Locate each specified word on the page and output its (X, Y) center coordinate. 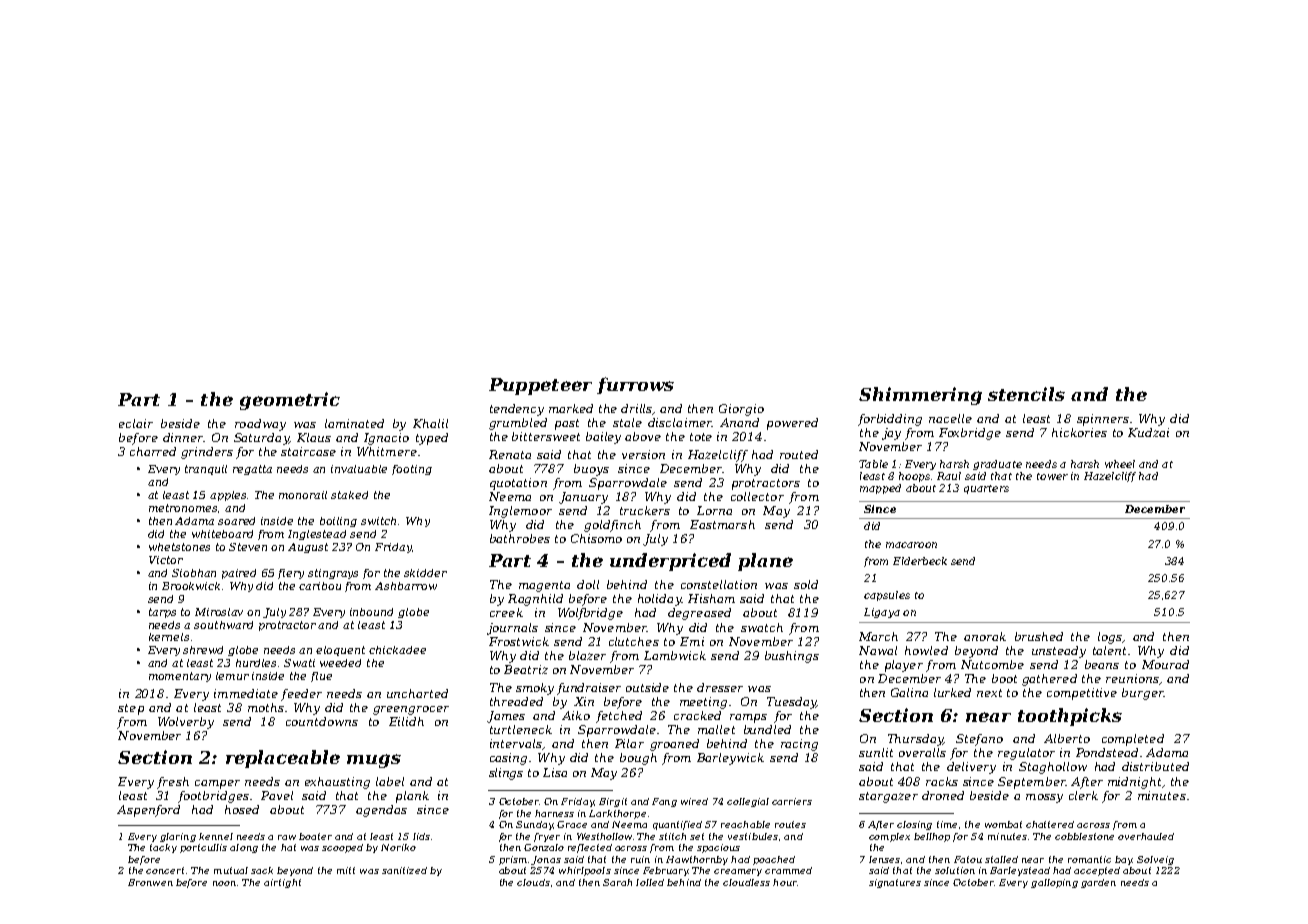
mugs (374, 761)
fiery (291, 574)
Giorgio (741, 410)
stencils (1026, 394)
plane (765, 562)
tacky (163, 848)
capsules (887, 596)
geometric (290, 401)
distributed (1155, 766)
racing (799, 745)
